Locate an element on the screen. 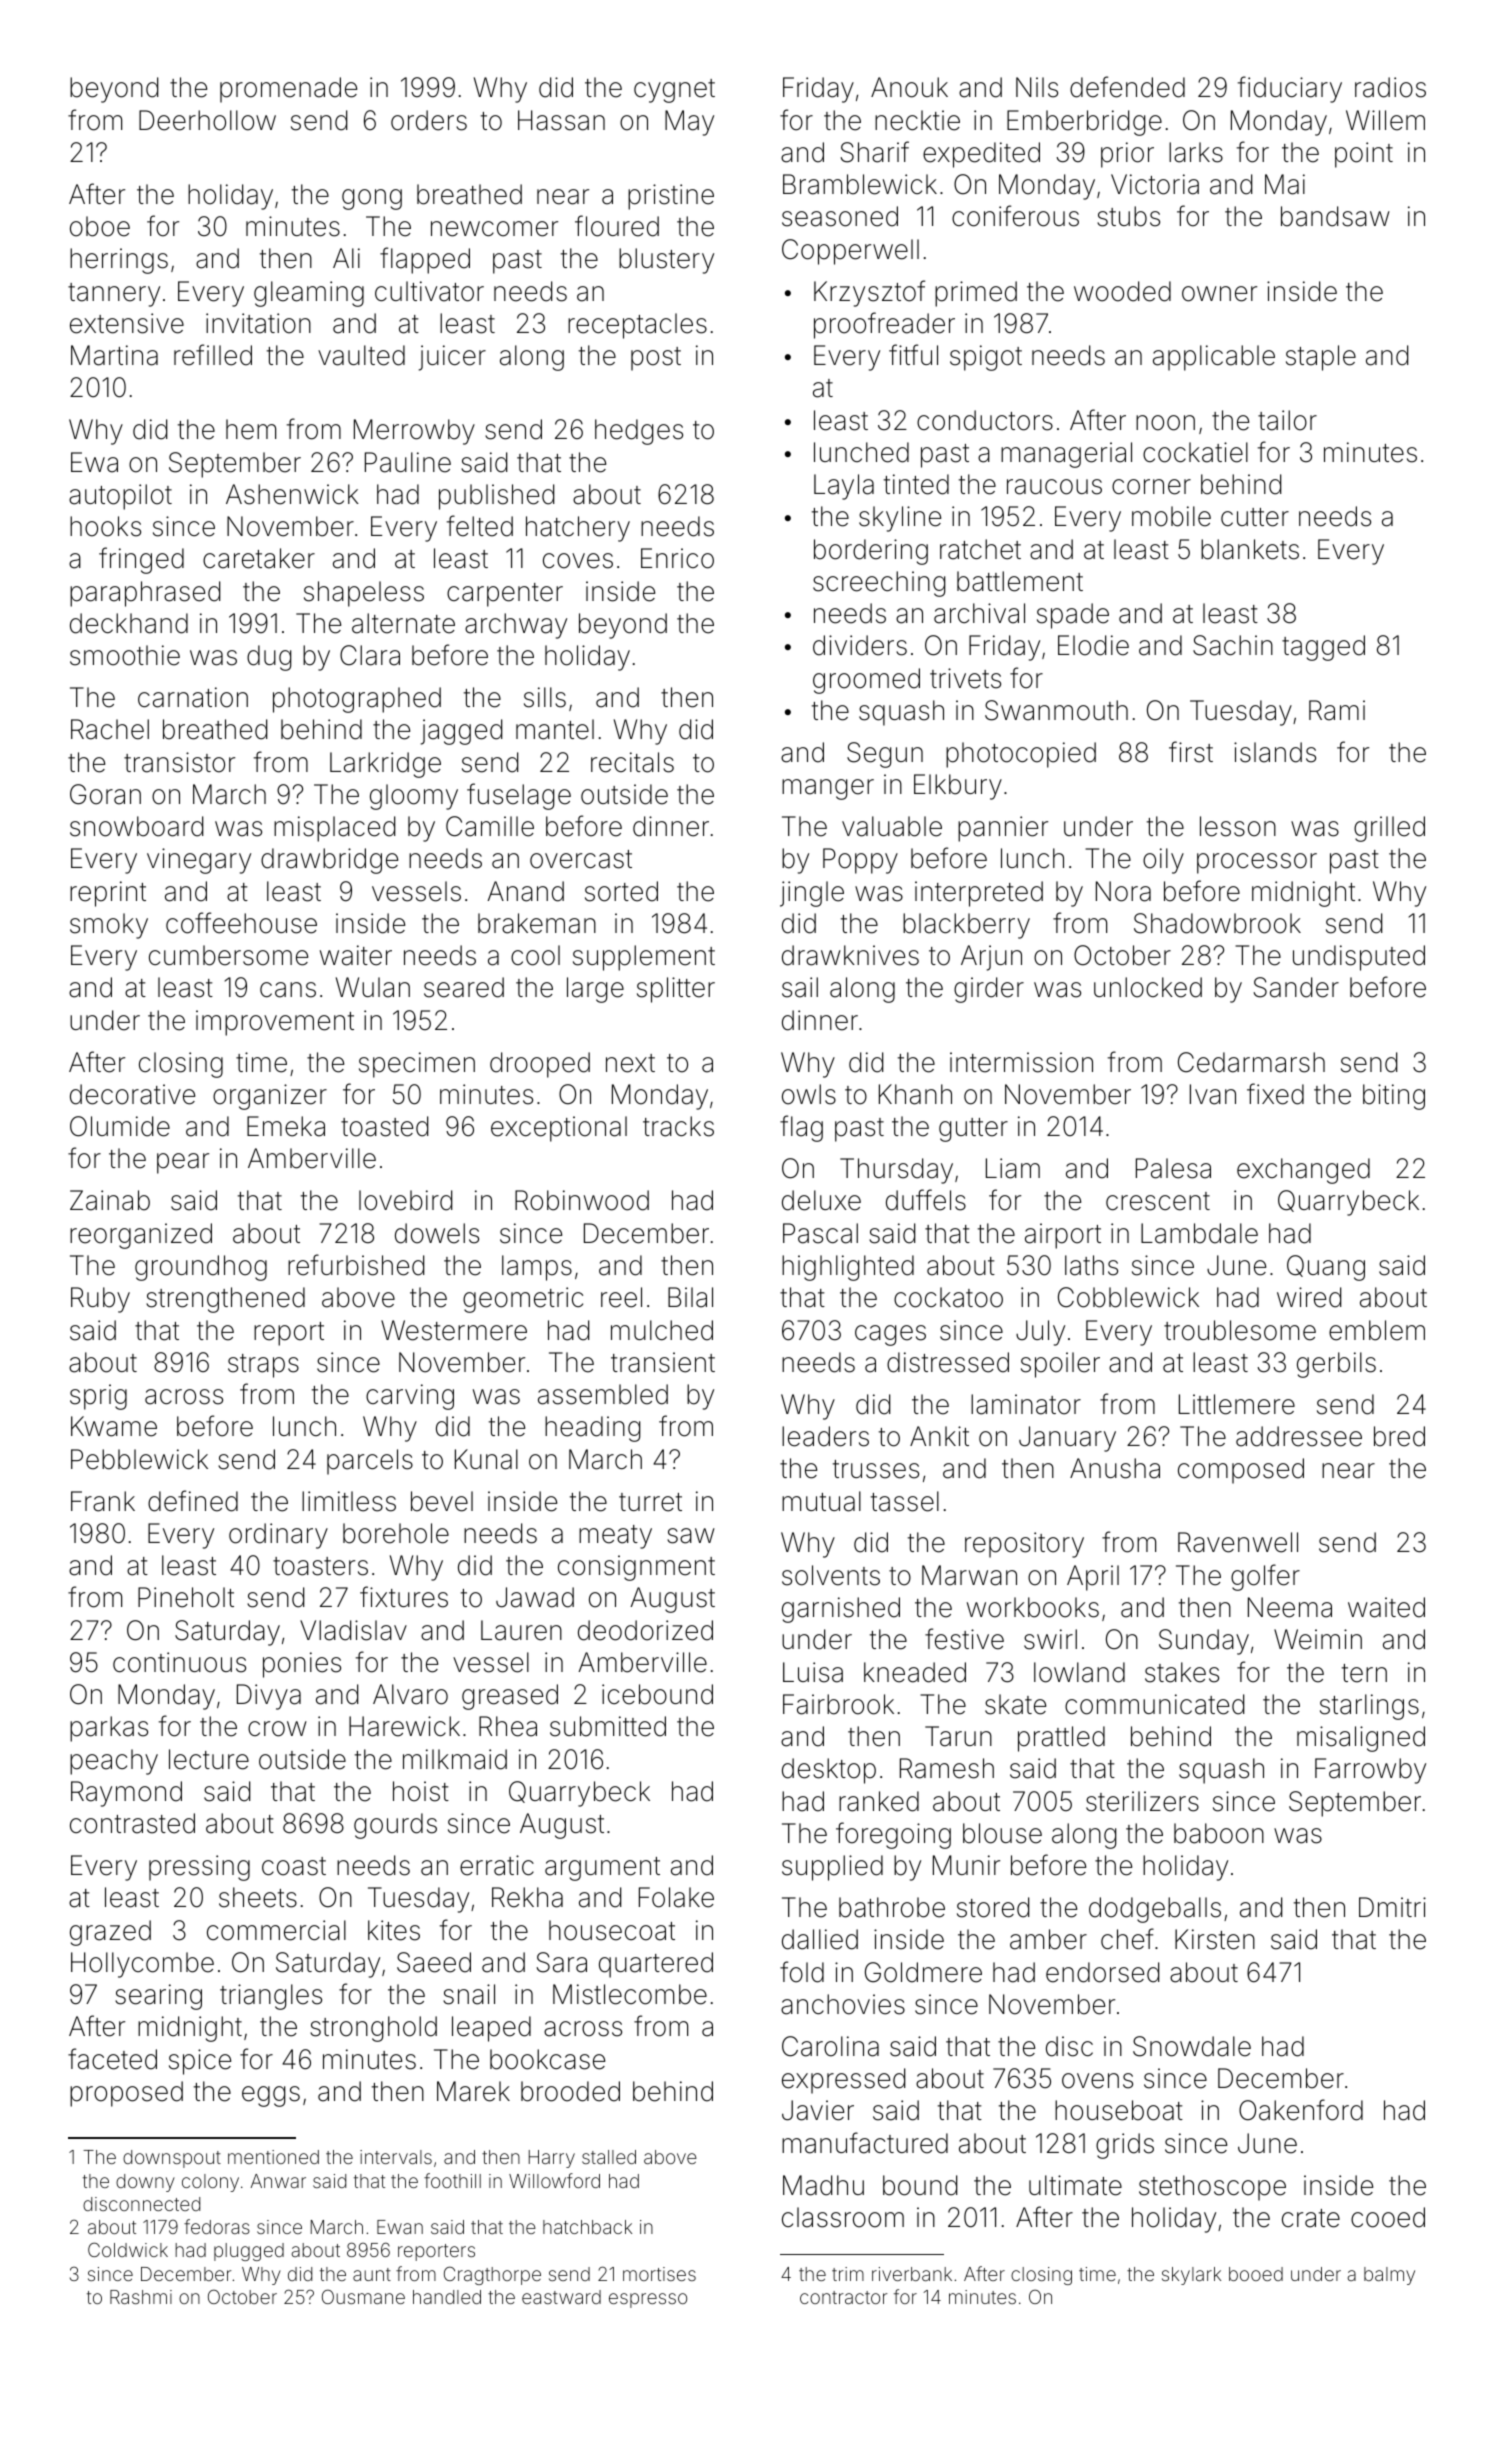 This screenshot has height=2464, width=1496. gleaming is located at coordinates (309, 294).
